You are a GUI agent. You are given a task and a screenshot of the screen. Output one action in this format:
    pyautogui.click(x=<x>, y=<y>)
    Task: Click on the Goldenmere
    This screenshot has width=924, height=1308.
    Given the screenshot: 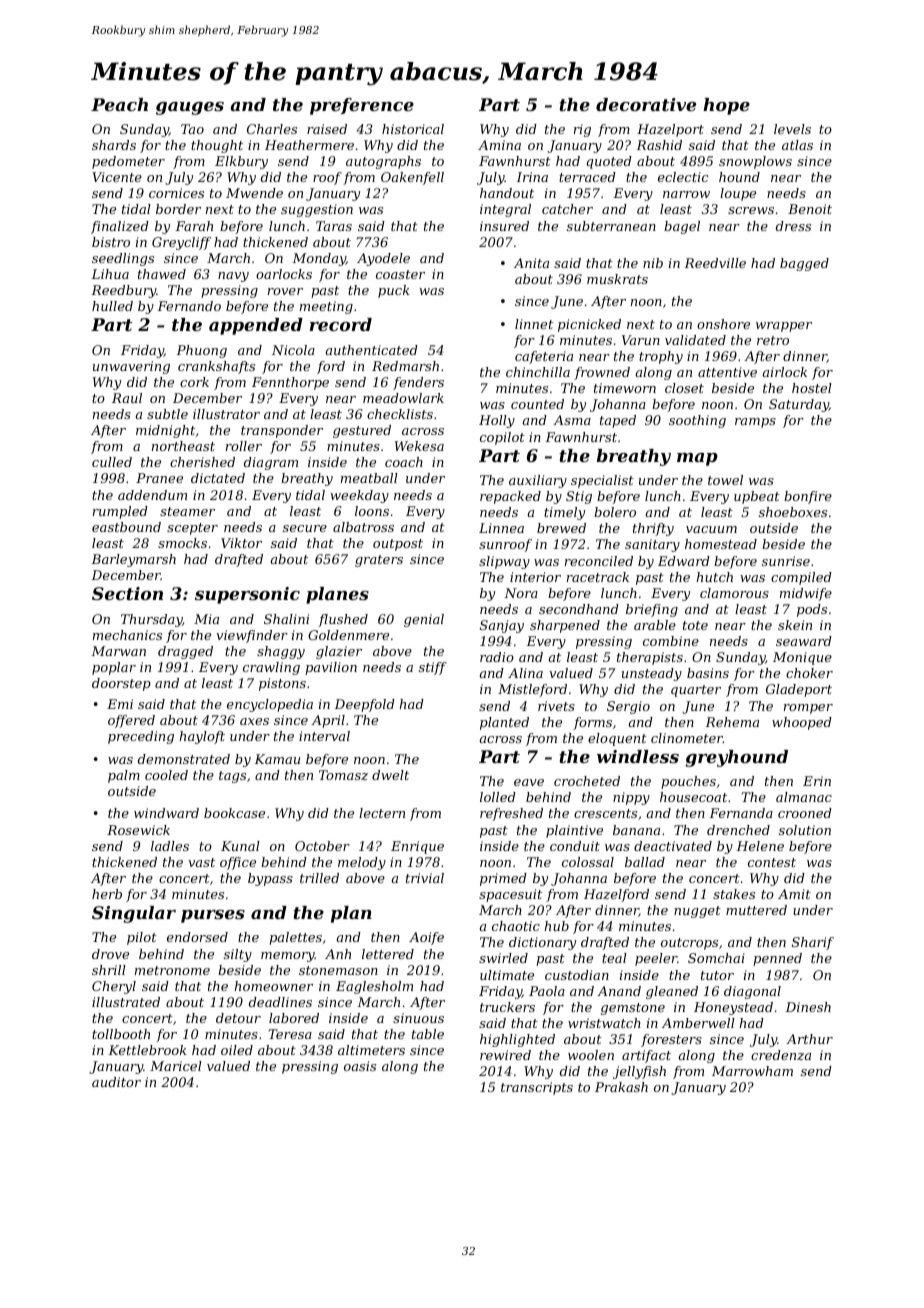 What is the action you would take?
    pyautogui.click(x=348, y=635)
